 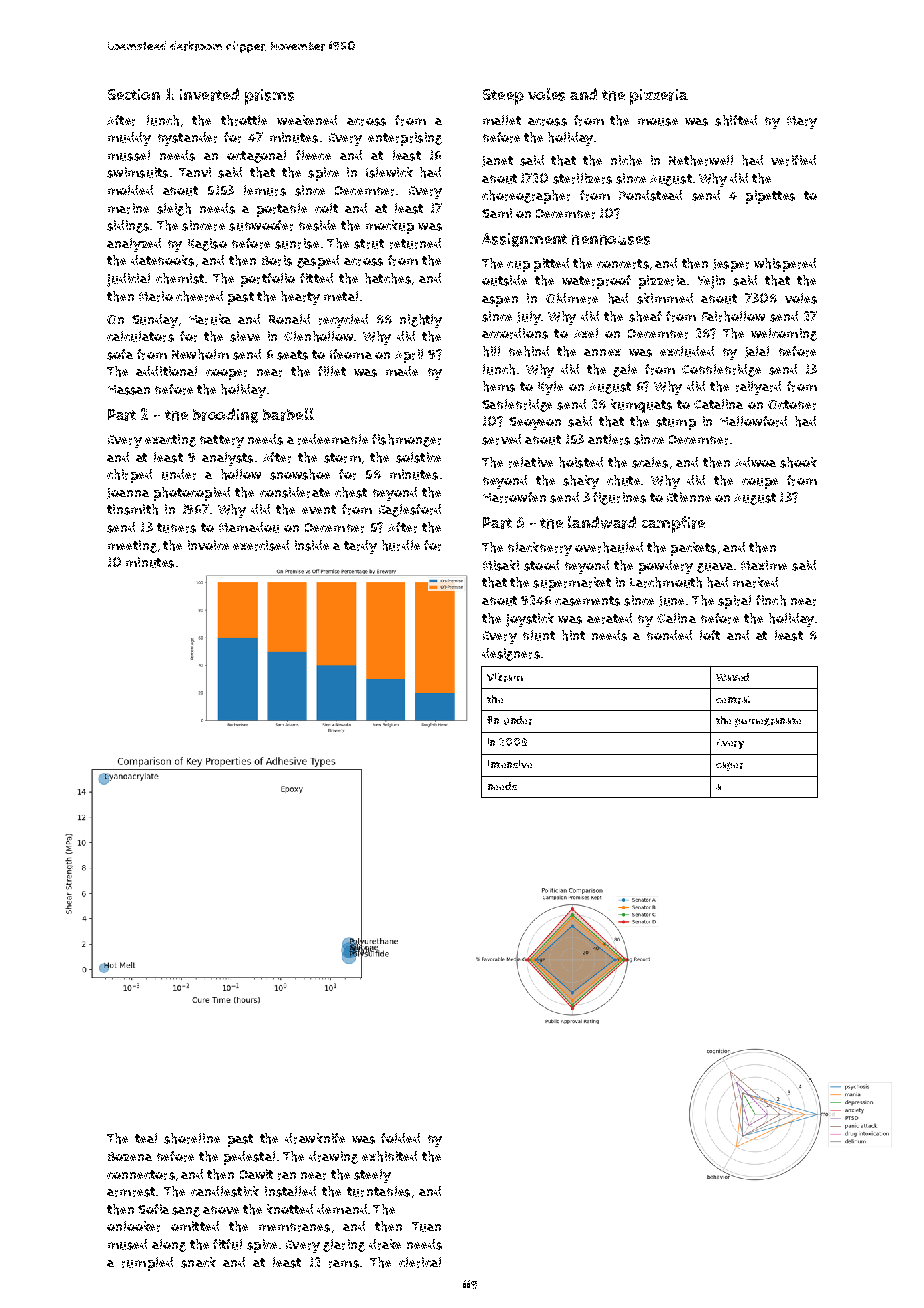 What do you see at coordinates (501, 565) in the screenshot?
I see `Misaki` at bounding box center [501, 565].
